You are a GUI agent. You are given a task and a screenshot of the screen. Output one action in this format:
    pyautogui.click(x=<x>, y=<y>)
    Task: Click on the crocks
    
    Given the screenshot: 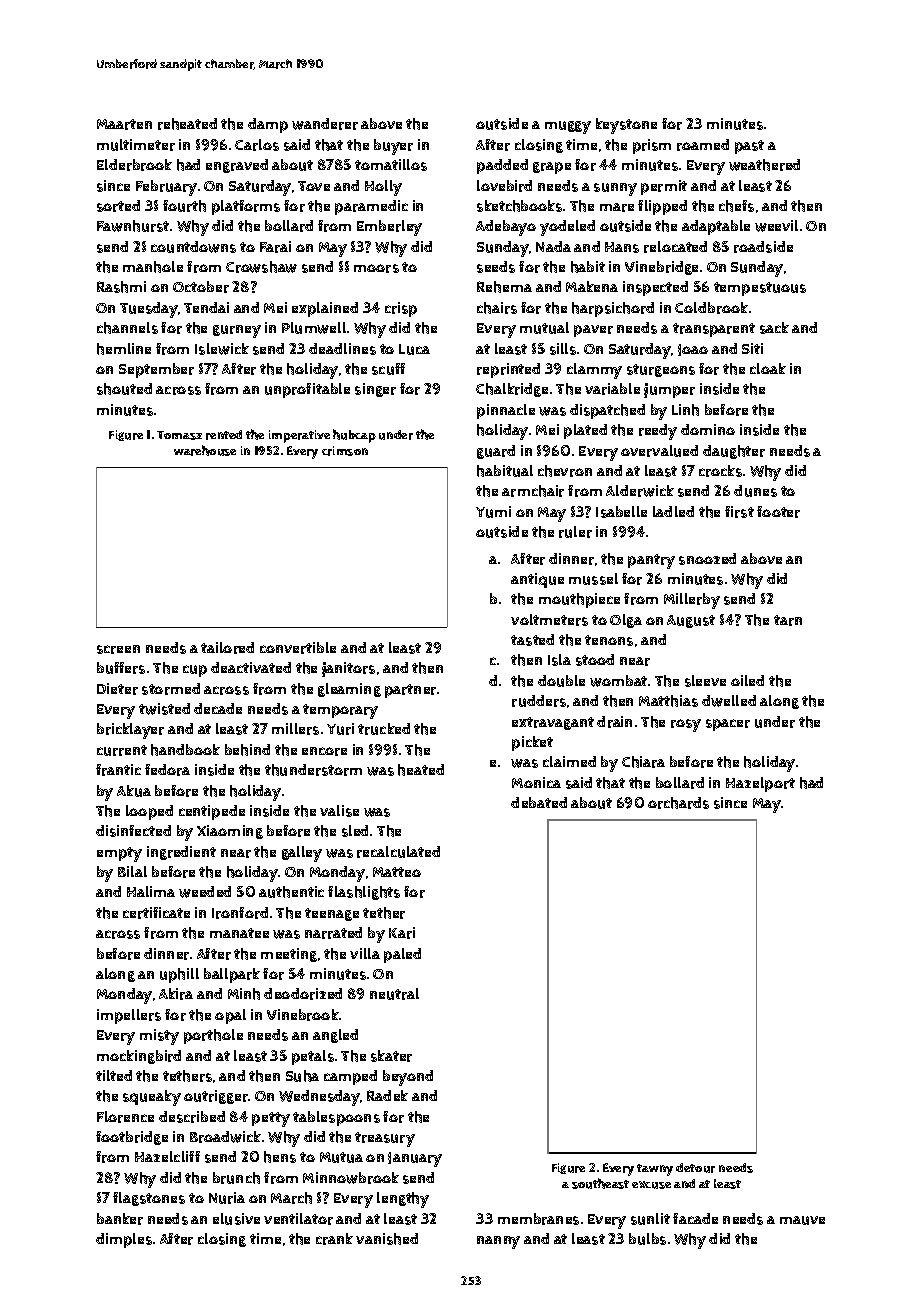 What is the action you would take?
    pyautogui.click(x=720, y=471)
